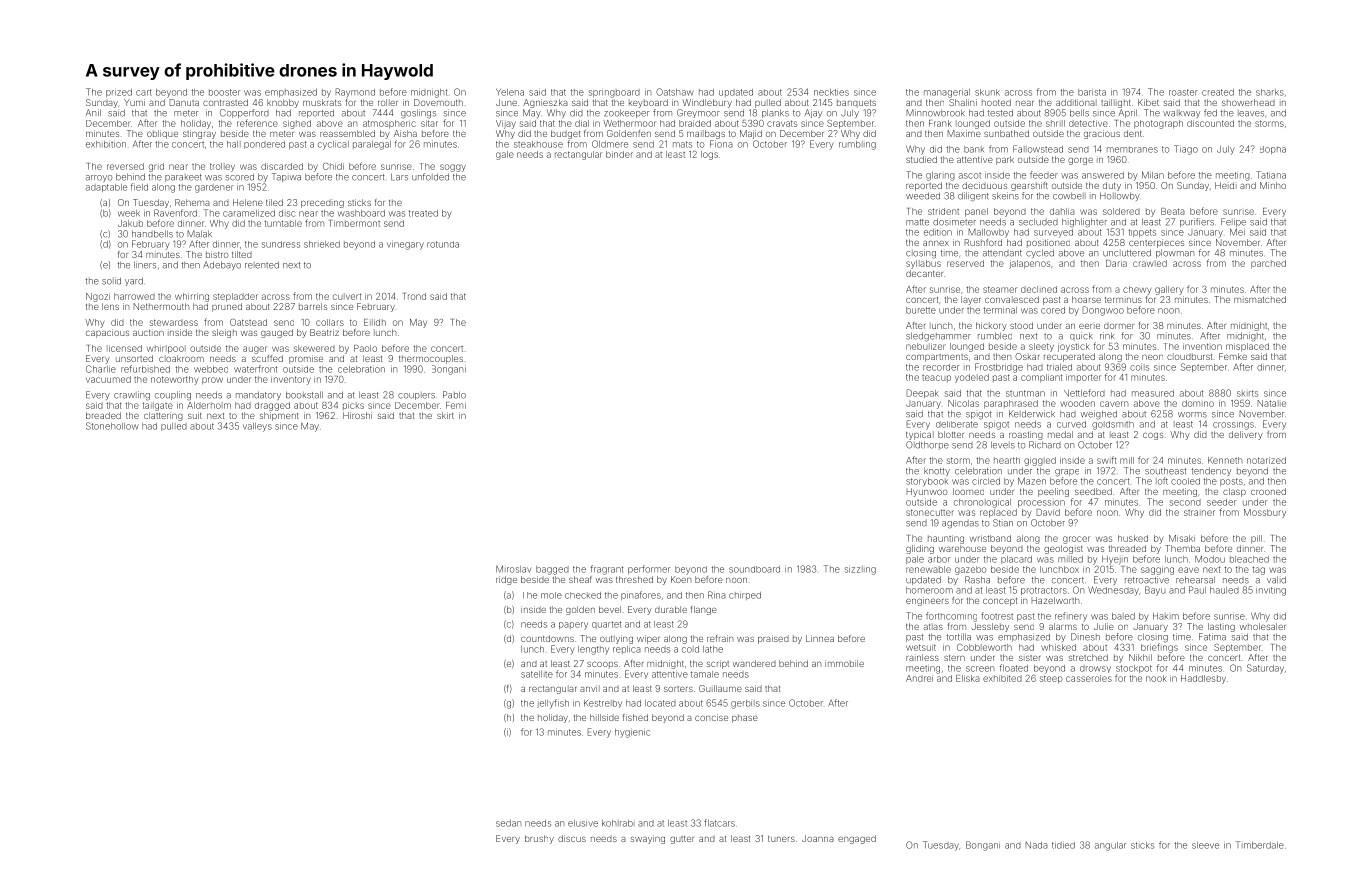 The height and width of the image is (887, 1372). I want to click on soundboard, so click(754, 569).
